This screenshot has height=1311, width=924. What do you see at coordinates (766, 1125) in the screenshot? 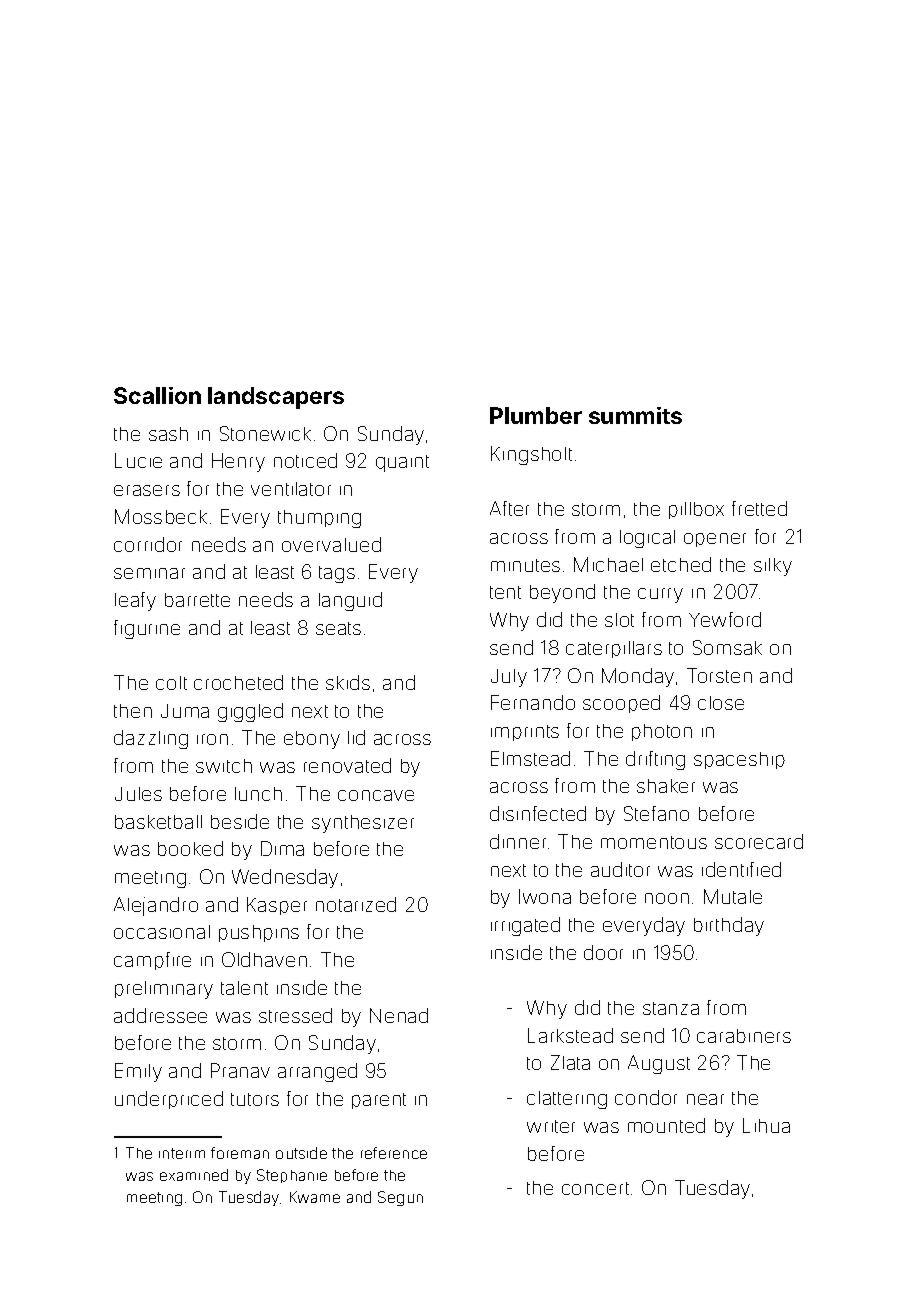
I see `Lihua` at bounding box center [766, 1125].
